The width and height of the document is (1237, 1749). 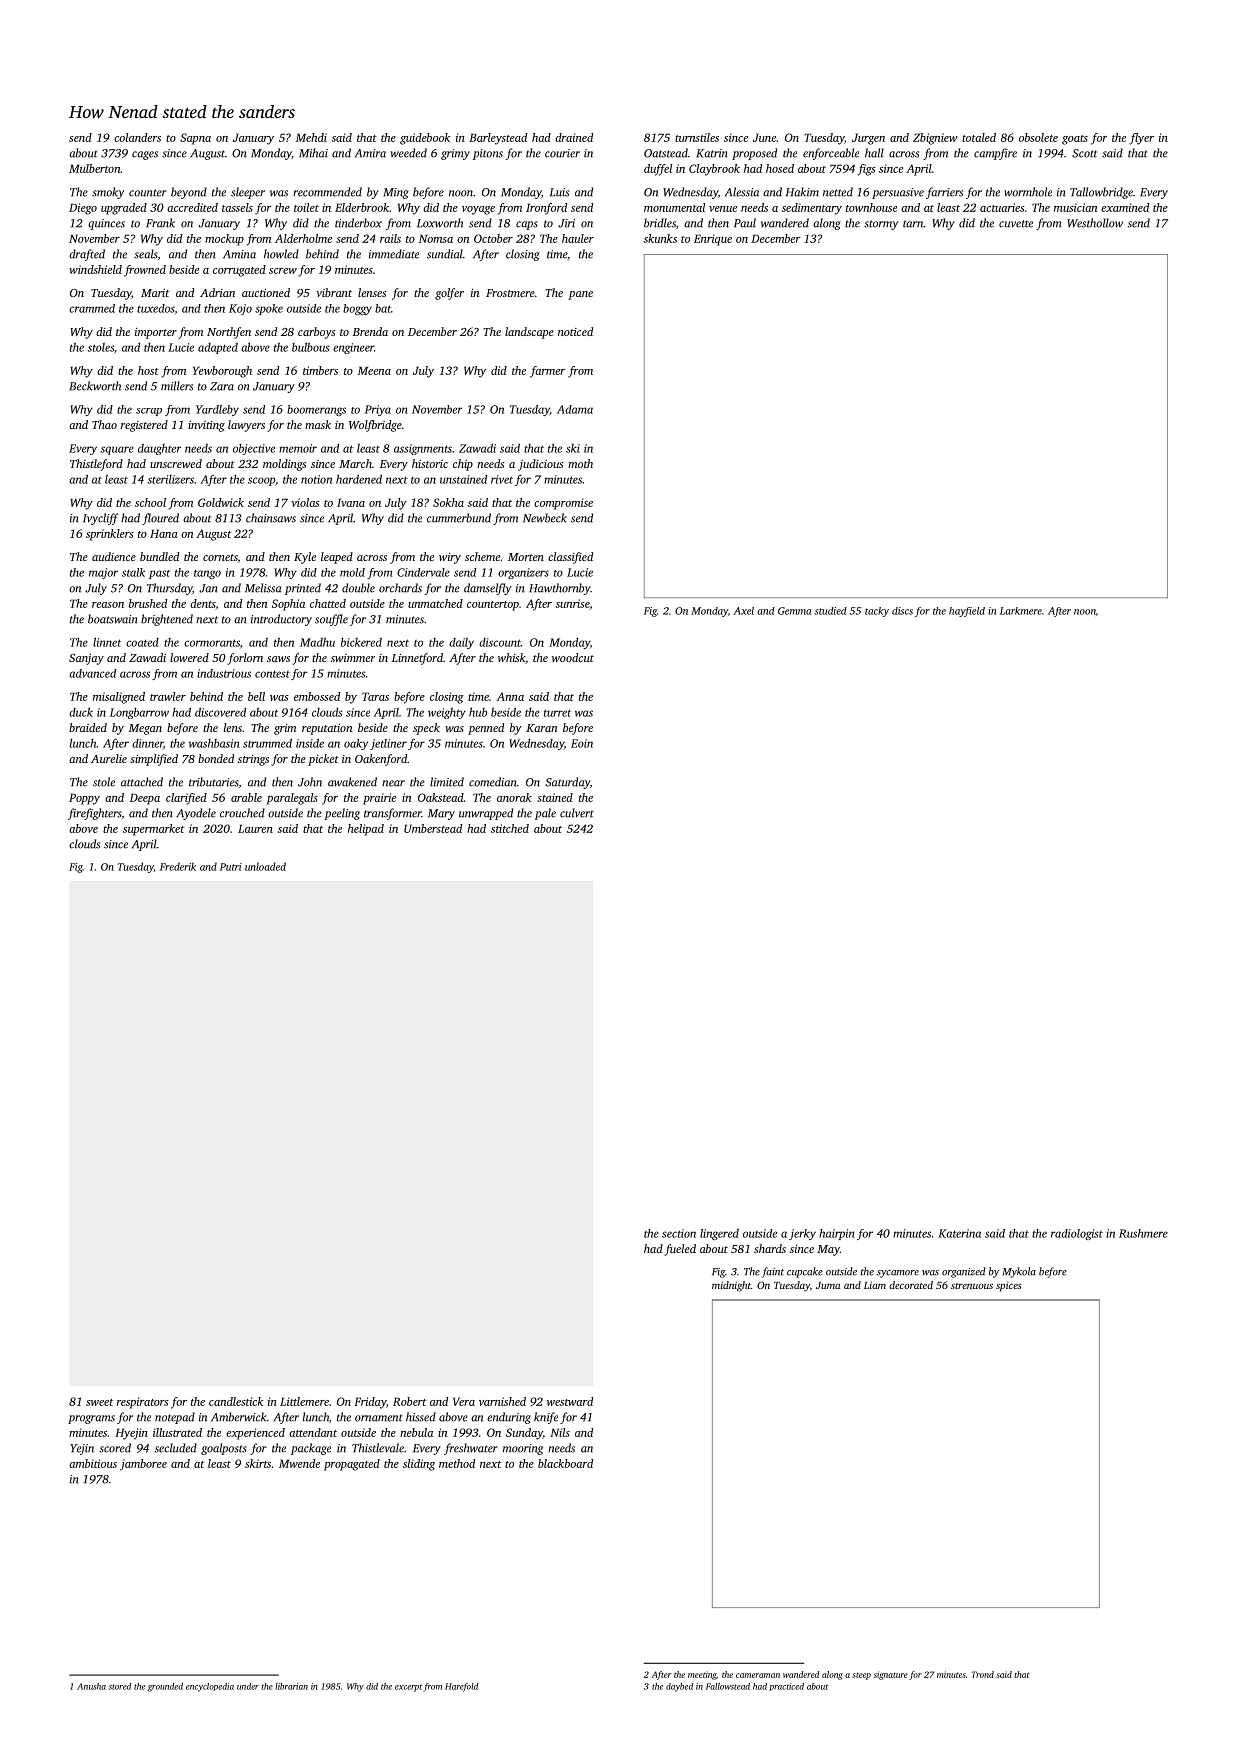 I want to click on Larkmere, so click(x=1021, y=611).
